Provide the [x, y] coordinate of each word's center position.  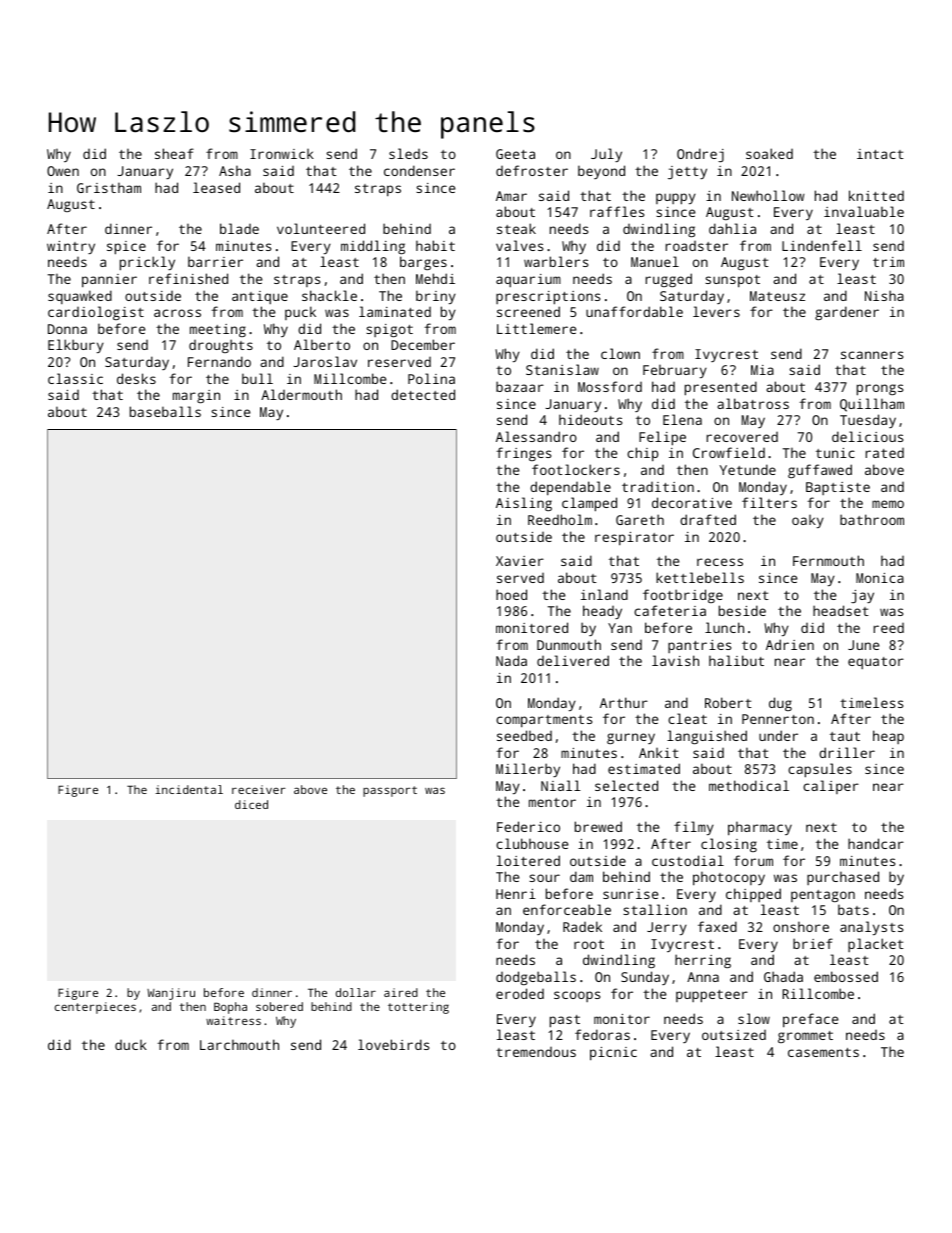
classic [75, 378]
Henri [516, 894]
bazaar [520, 386]
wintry [71, 247]
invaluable [864, 211]
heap [888, 737]
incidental [189, 789]
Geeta [515, 154]
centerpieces [95, 1008]
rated [885, 453]
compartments [544, 721]
